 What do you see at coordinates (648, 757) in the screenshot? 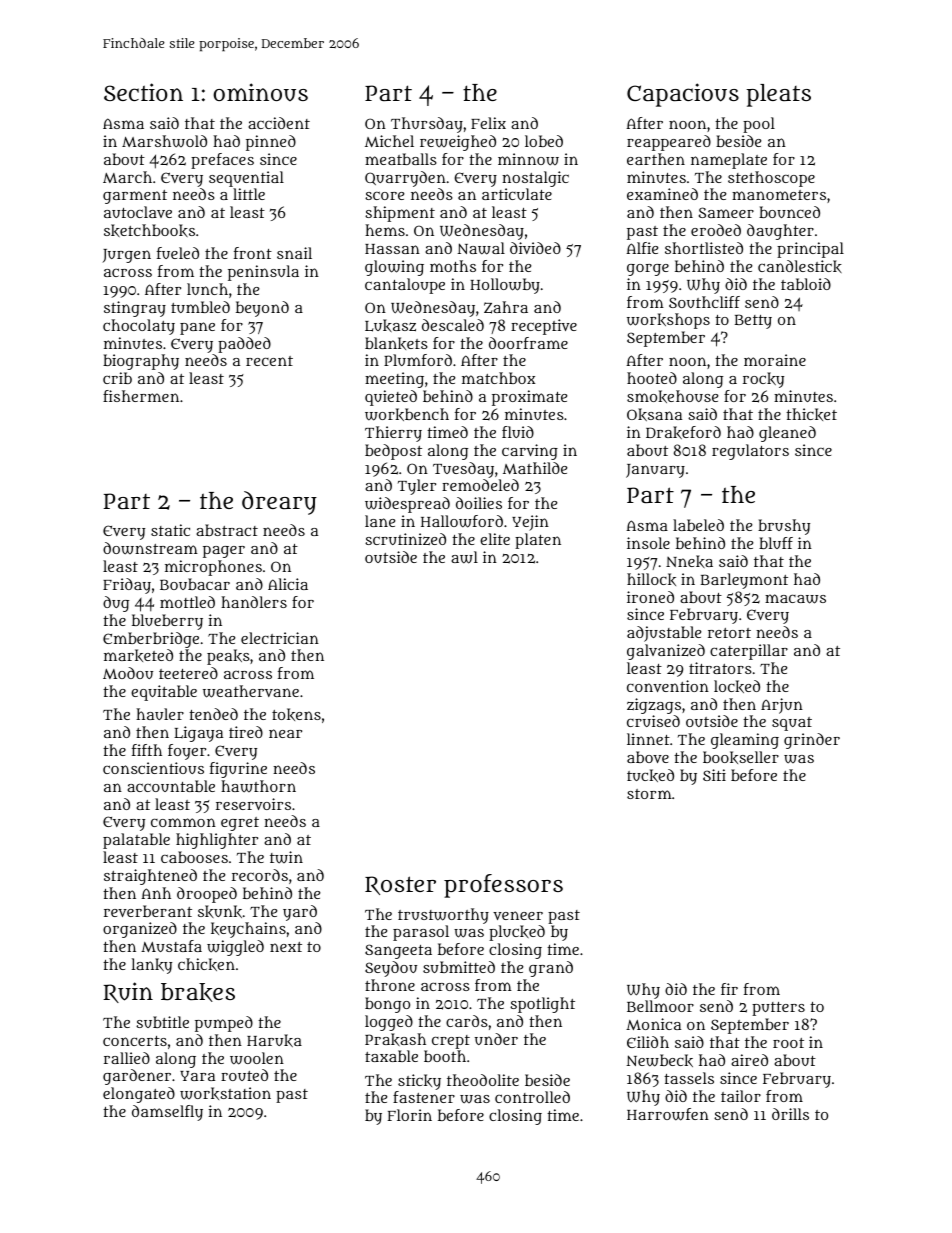
I see `above` at bounding box center [648, 757].
